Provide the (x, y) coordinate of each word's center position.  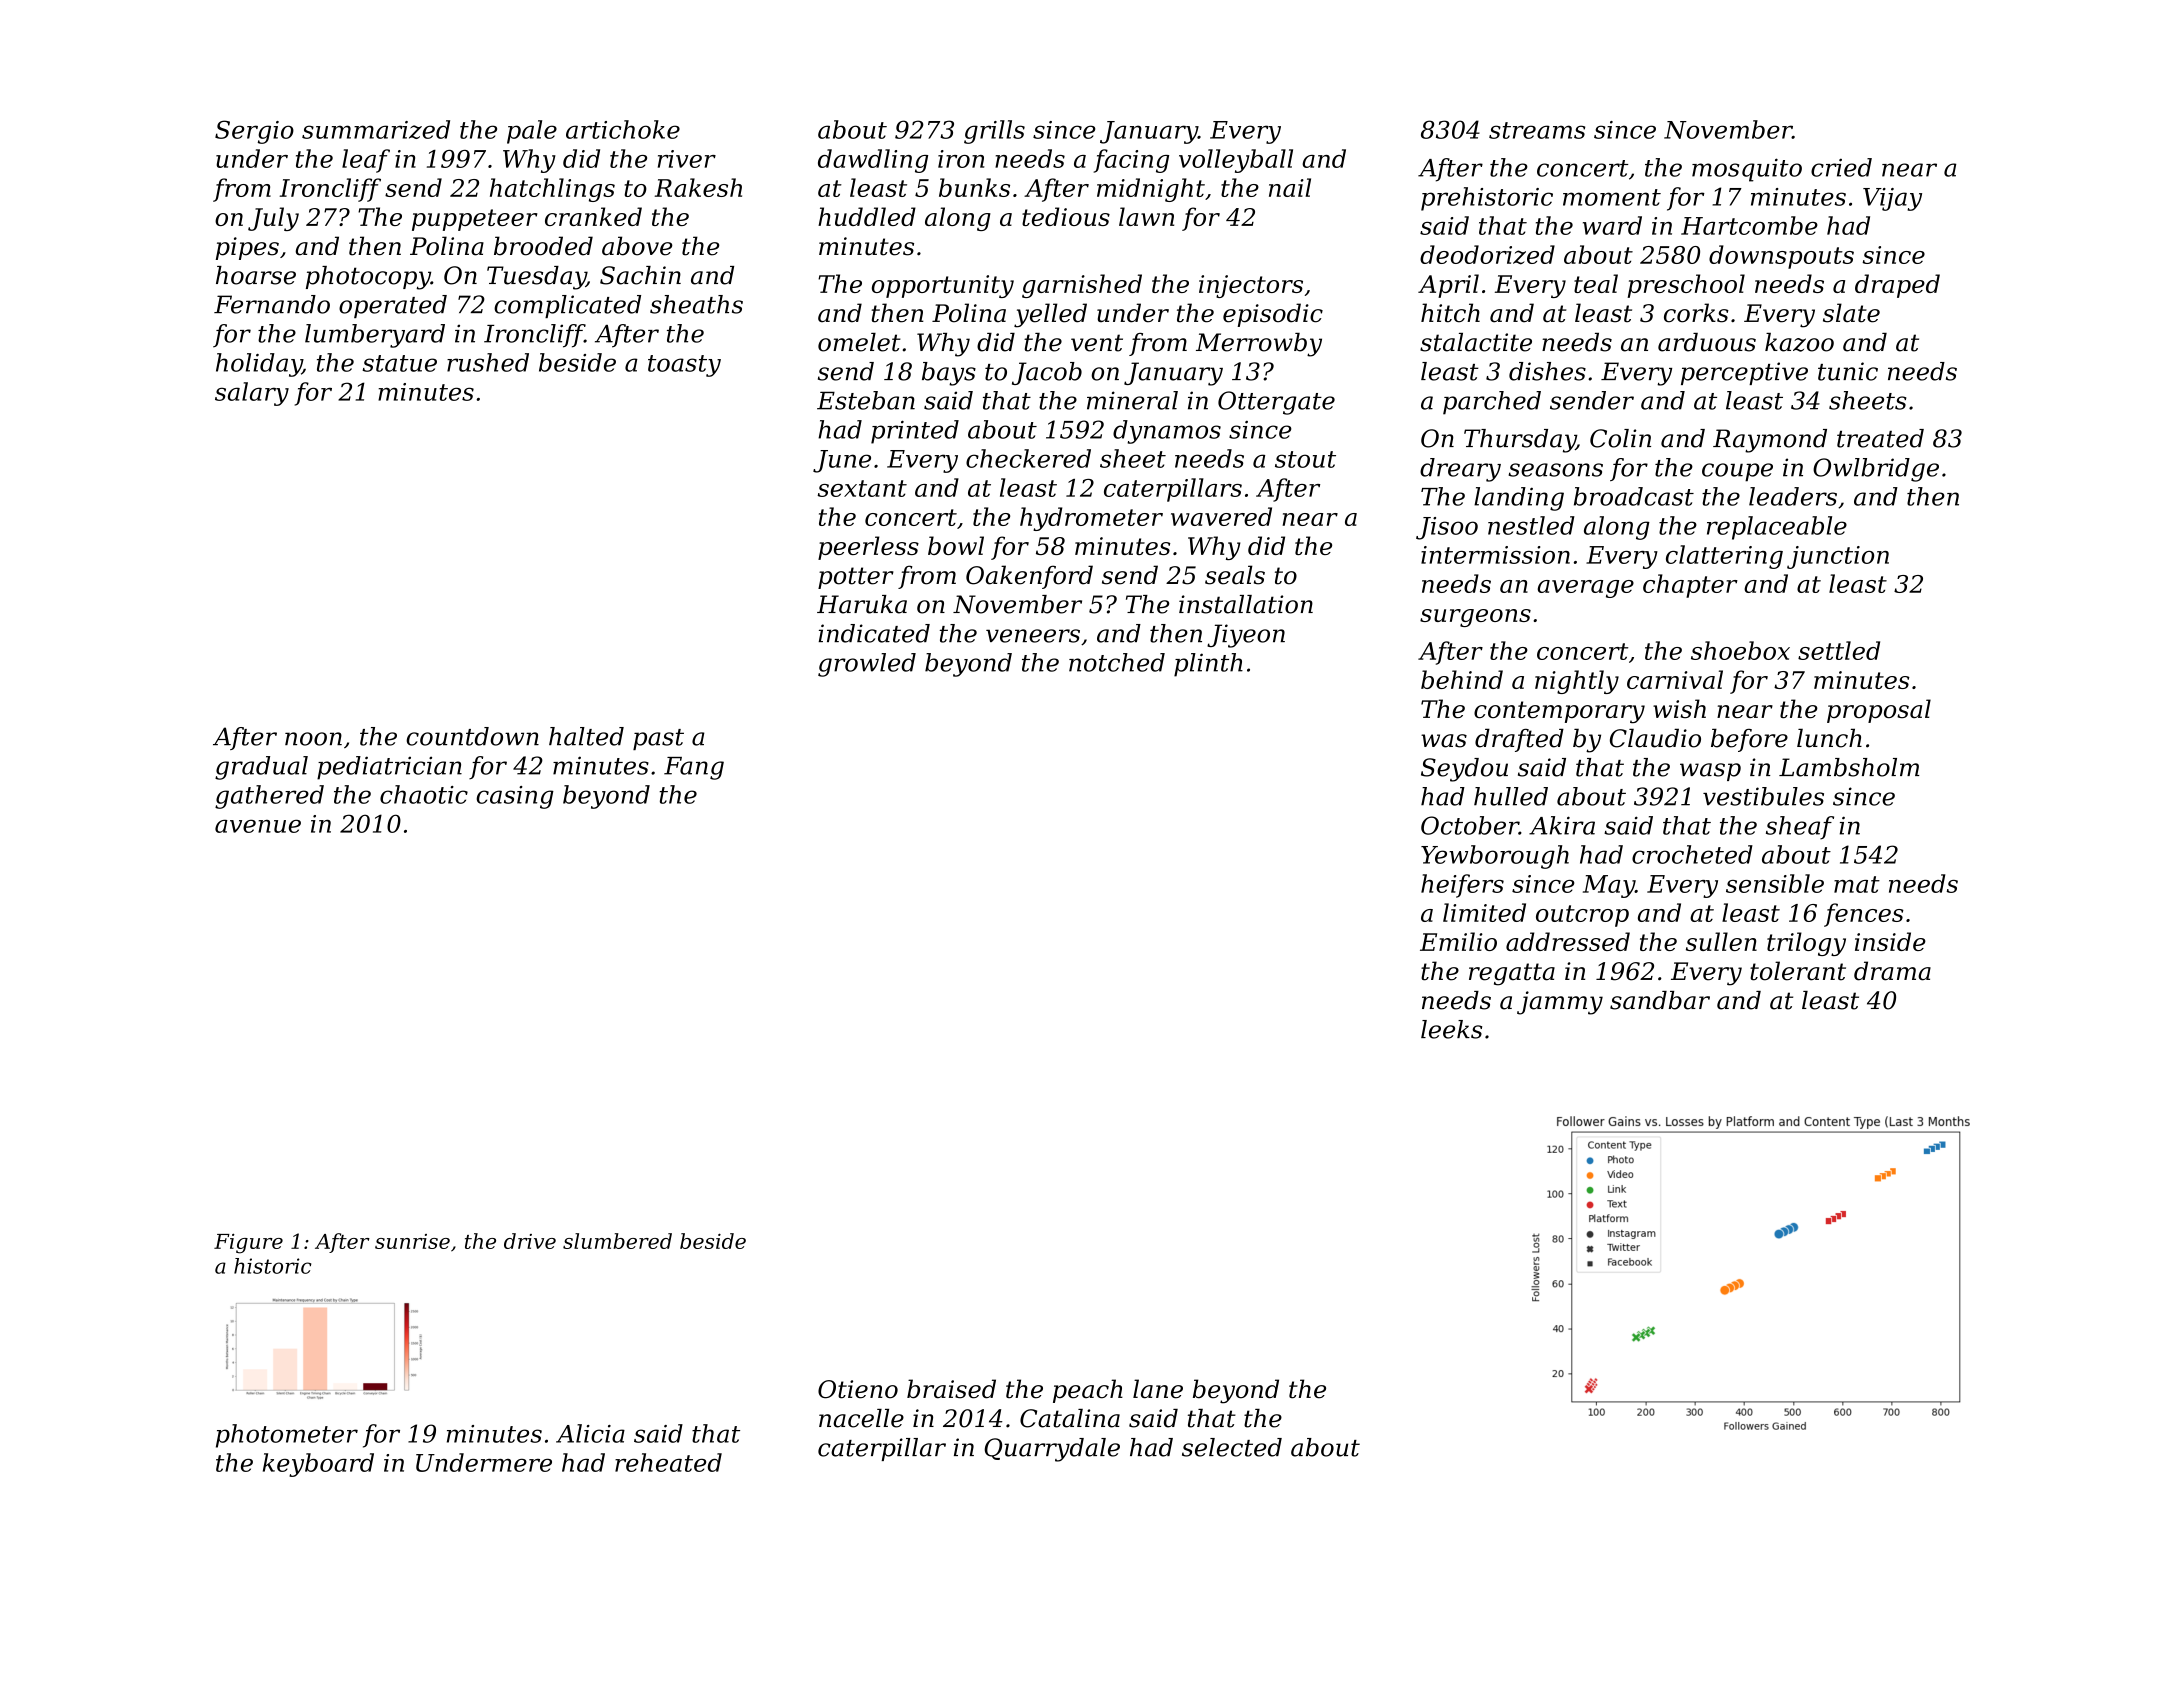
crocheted (1692, 854)
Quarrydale (1052, 1450)
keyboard (318, 1465)
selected (1232, 1447)
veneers (1033, 636)
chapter (1690, 586)
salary (252, 394)
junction (1838, 557)
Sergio (254, 132)
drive (530, 1241)
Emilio (1458, 941)
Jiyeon (1246, 636)
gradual (261, 768)
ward (1612, 225)
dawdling (873, 161)
